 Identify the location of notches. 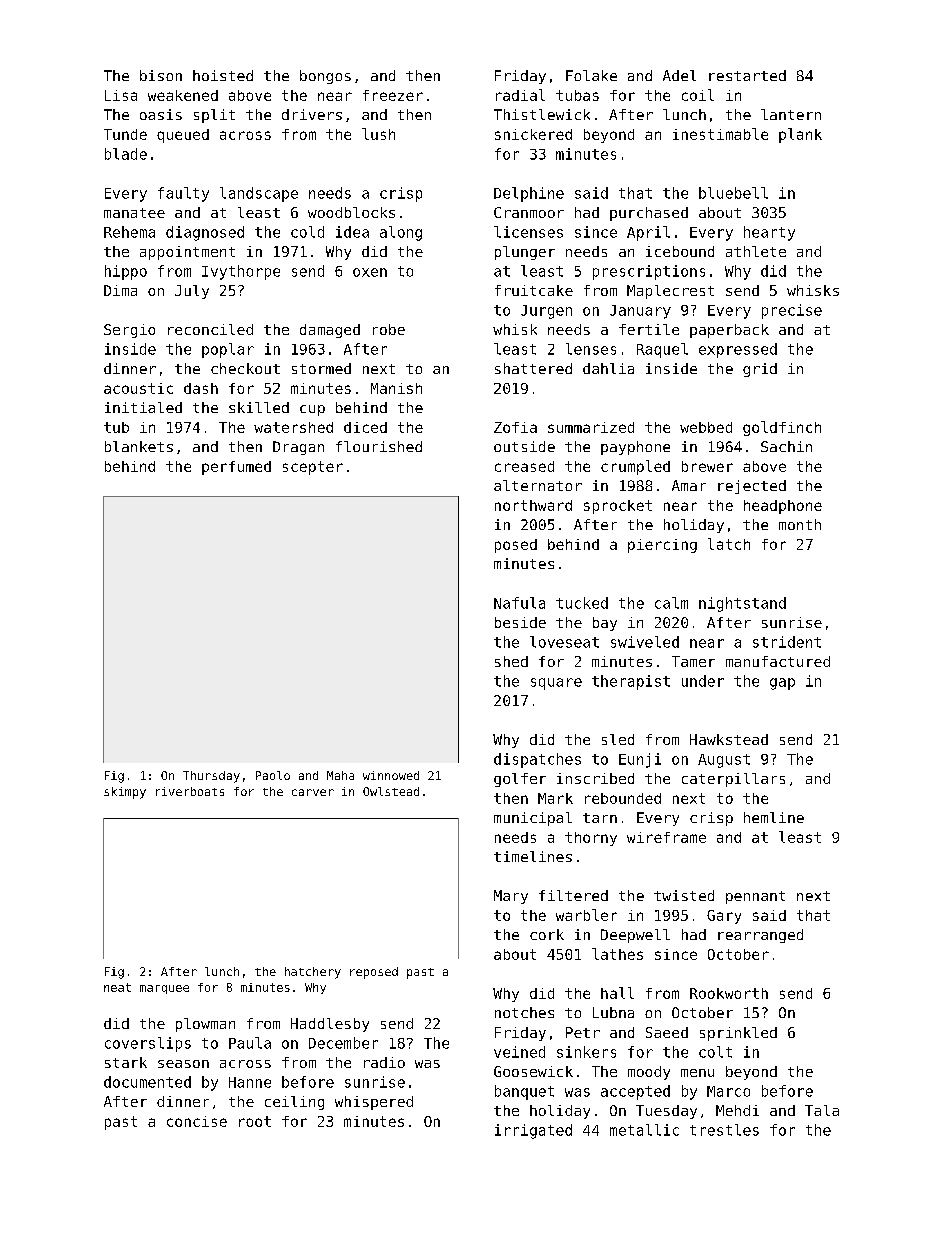
(524, 1012).
